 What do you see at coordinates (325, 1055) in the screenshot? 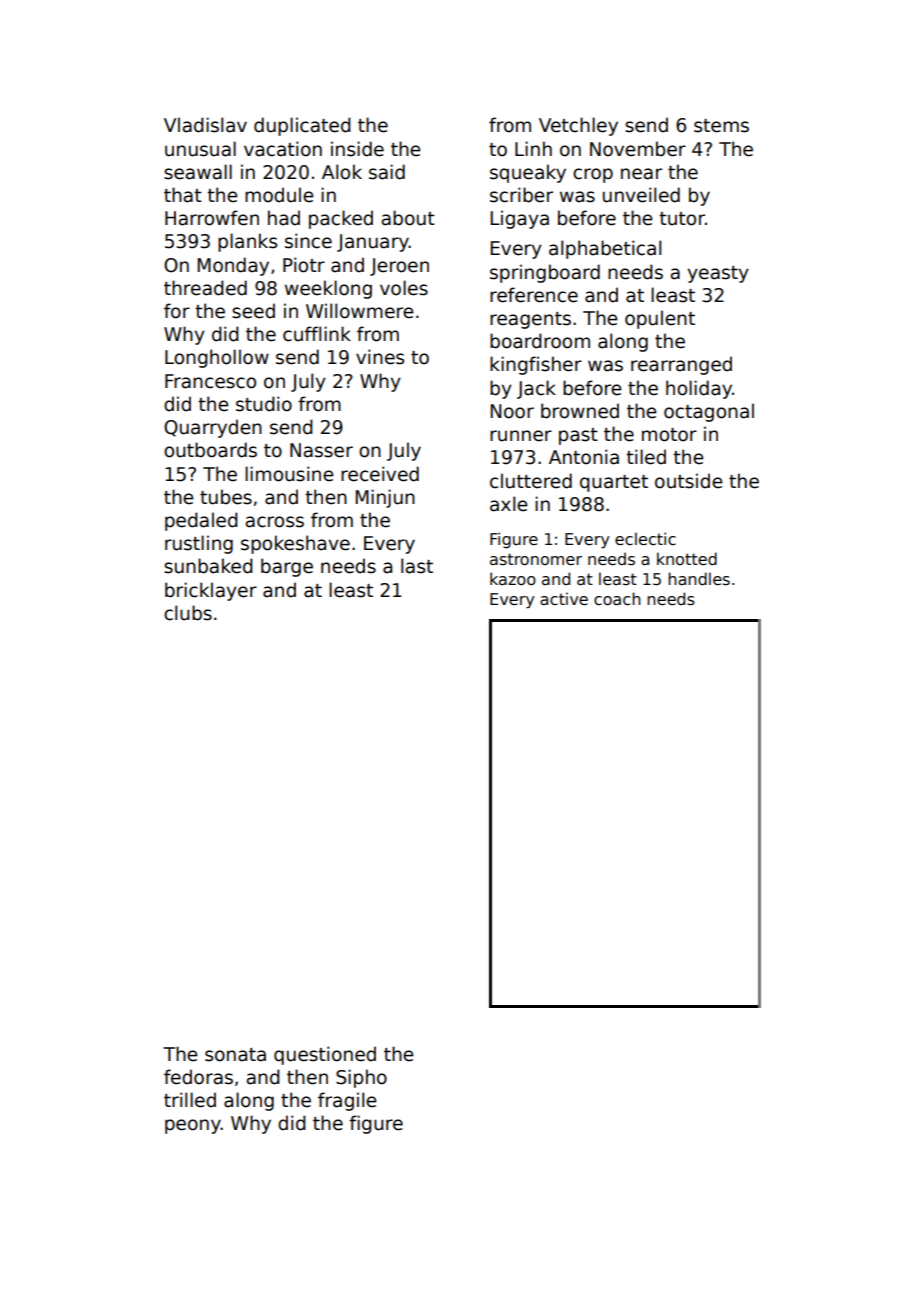
I see `questioned` at bounding box center [325, 1055].
